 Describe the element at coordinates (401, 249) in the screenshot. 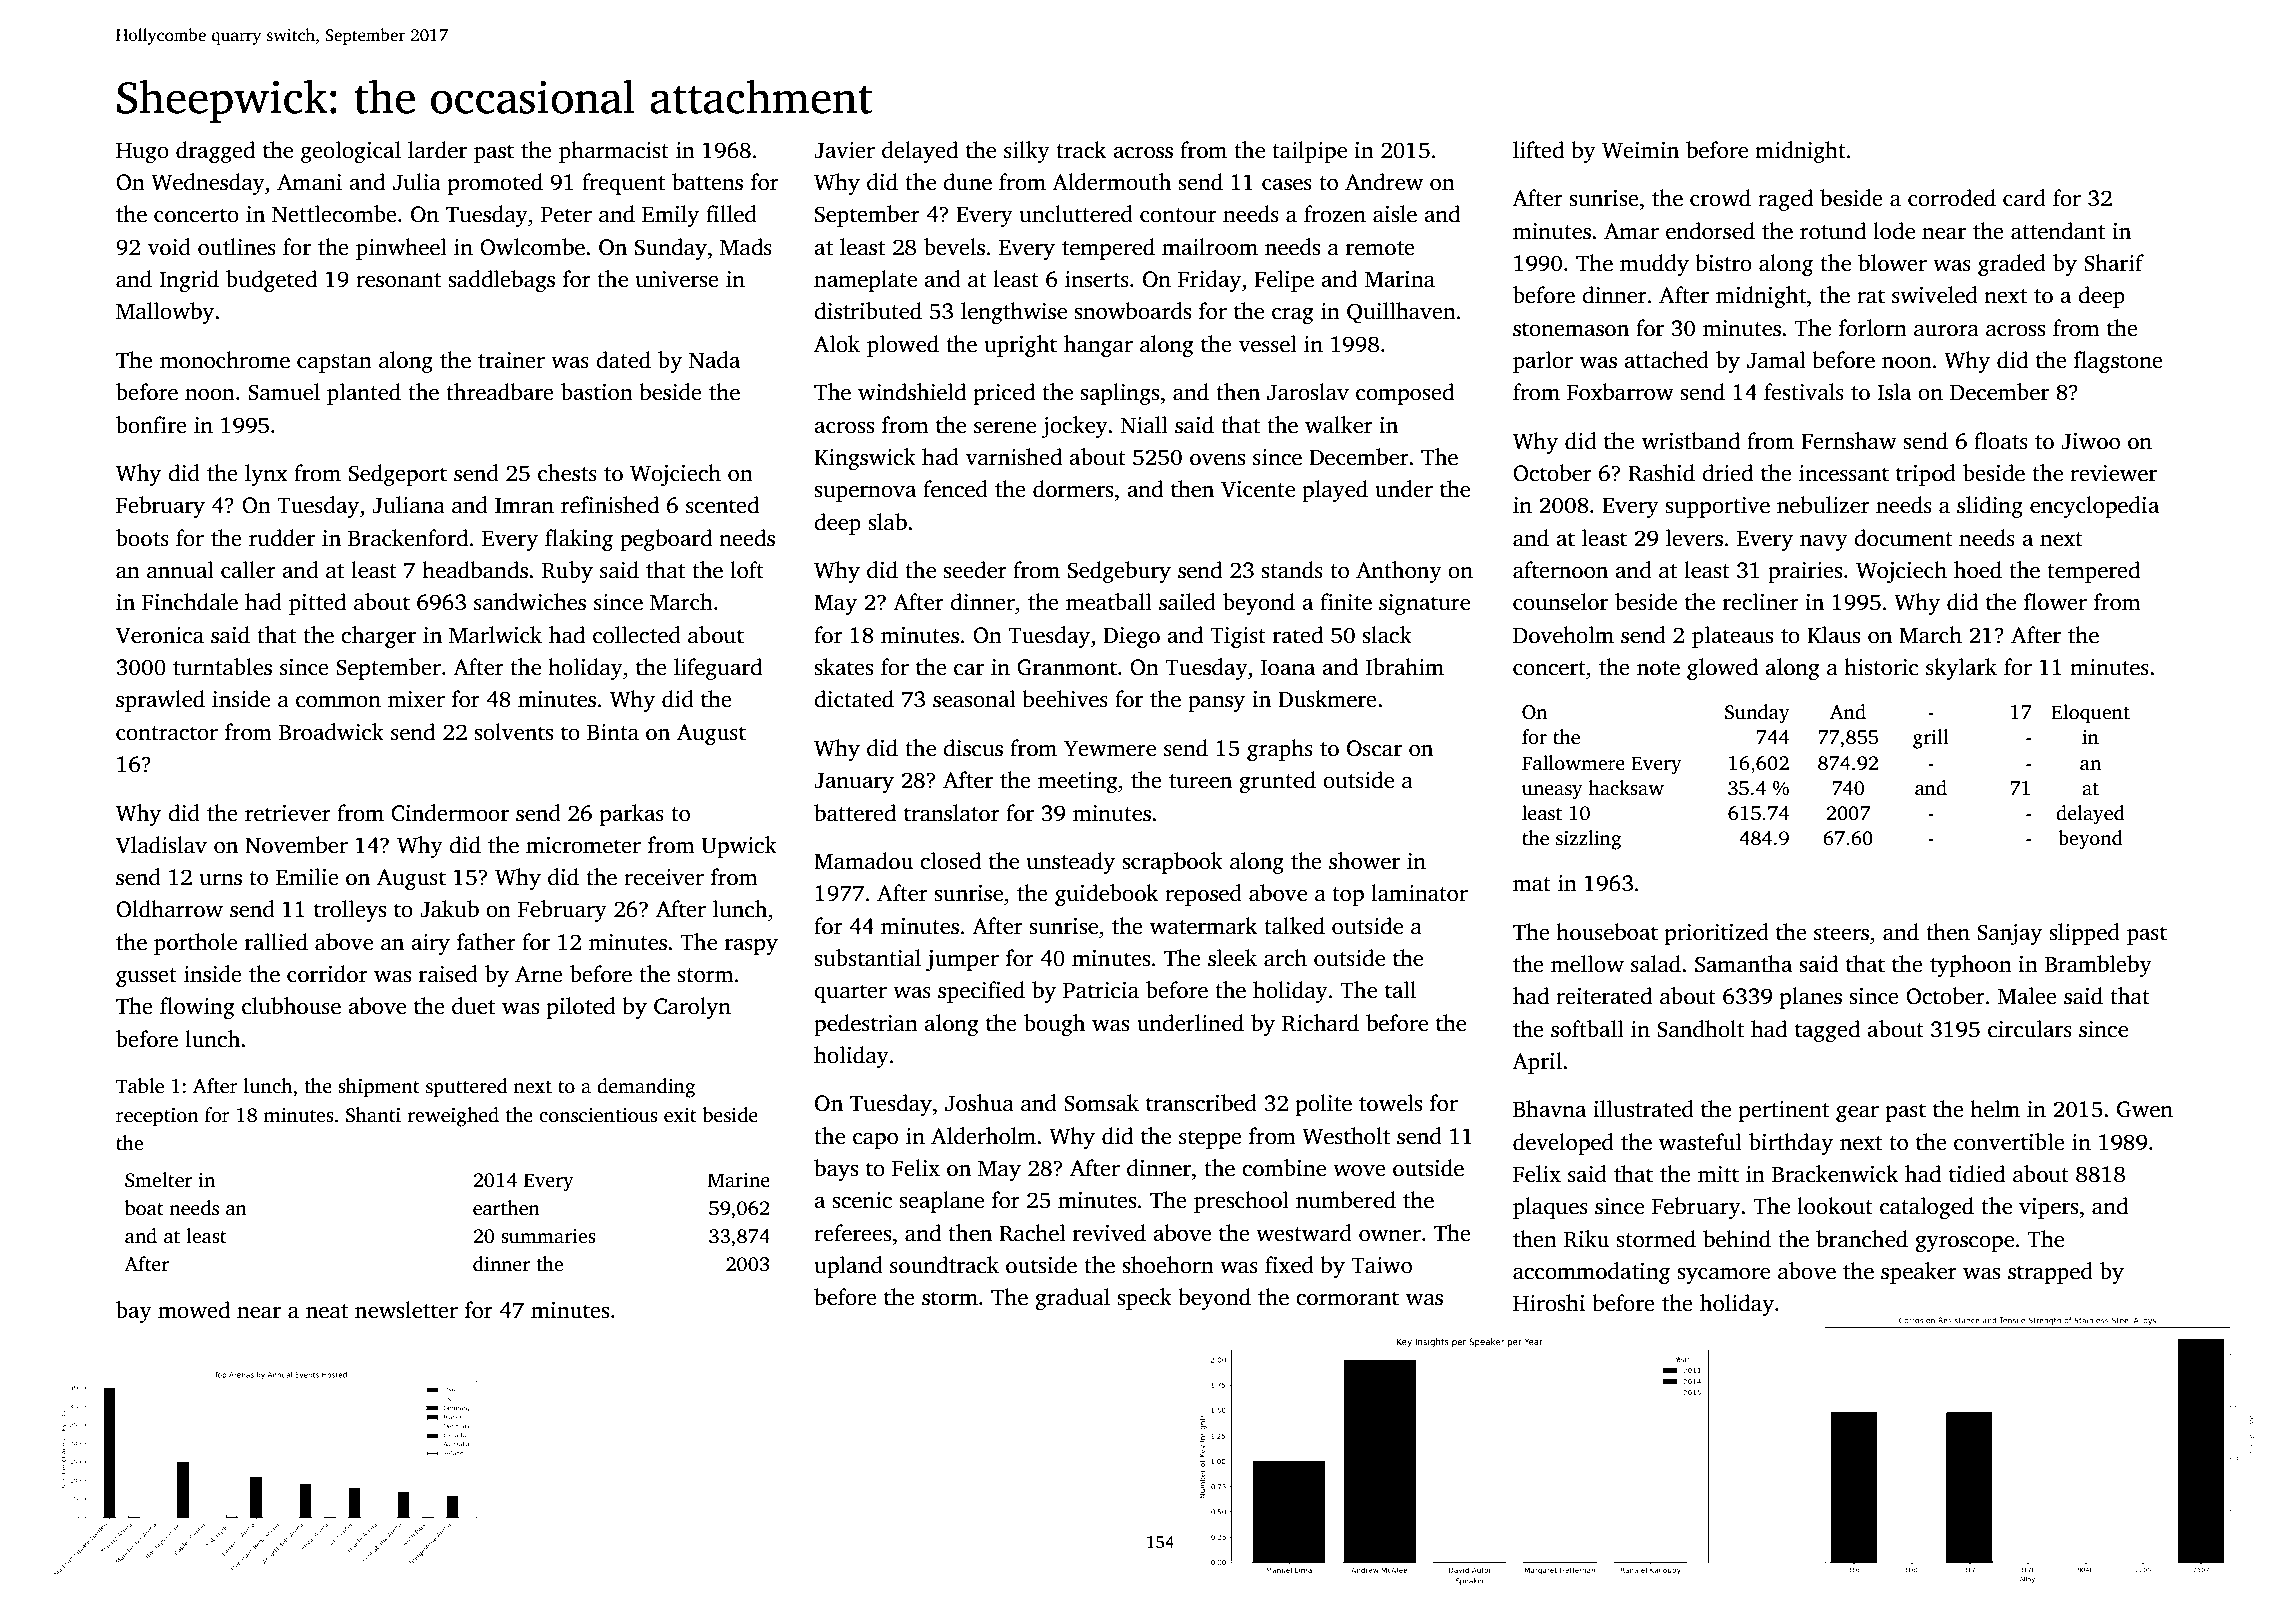

I see `pinwheel` at that location.
